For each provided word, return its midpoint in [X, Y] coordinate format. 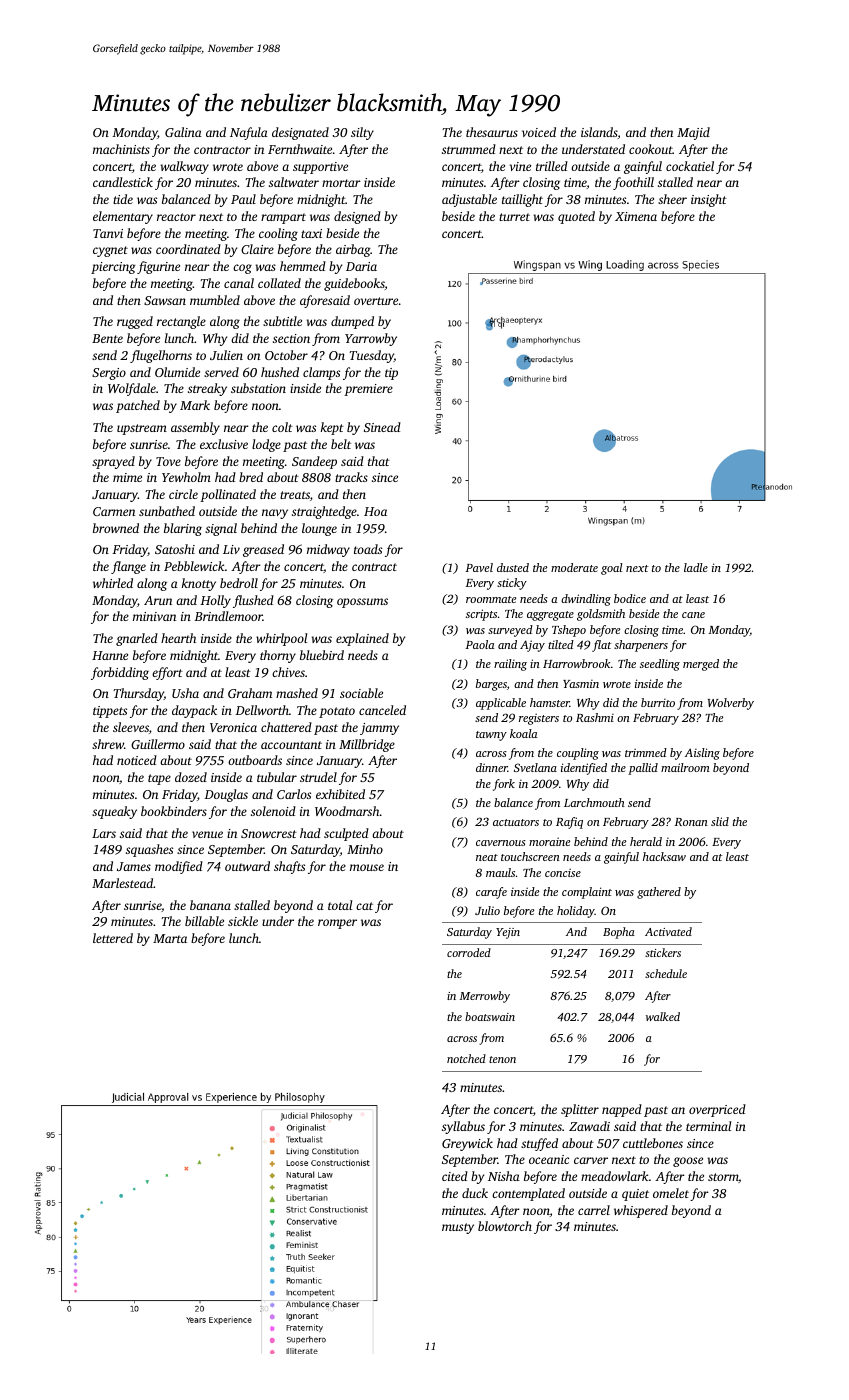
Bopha [619, 933]
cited [455, 1176]
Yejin [508, 933]
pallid [643, 769]
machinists [121, 149]
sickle [243, 921]
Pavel [479, 567]
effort [167, 673]
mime [127, 477]
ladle [696, 567]
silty [362, 133]
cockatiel [690, 166]
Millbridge [367, 745]
